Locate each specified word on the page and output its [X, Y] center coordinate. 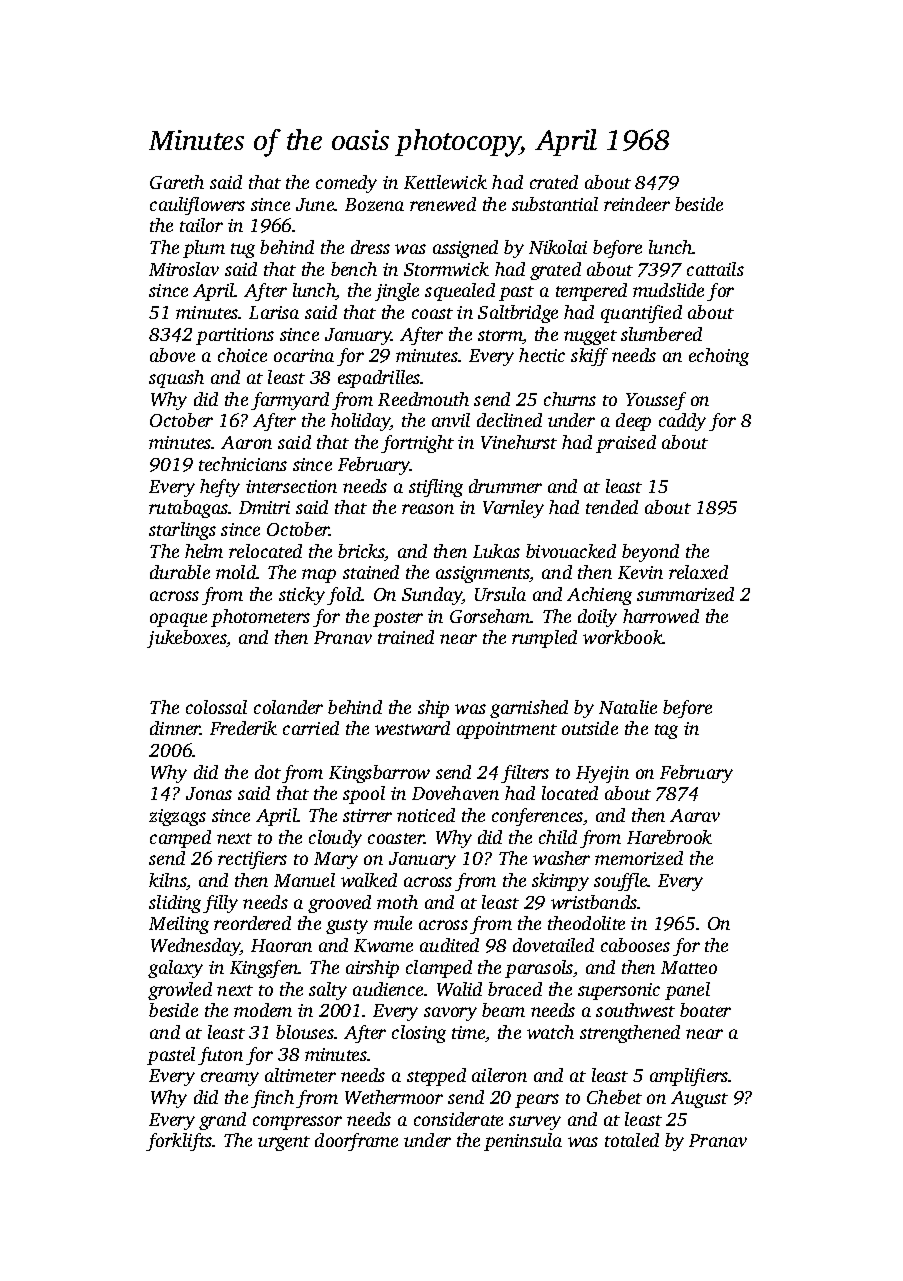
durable [180, 572]
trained [406, 637]
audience [388, 989]
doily [597, 618]
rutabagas [188, 509]
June [315, 204]
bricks [361, 552]
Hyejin [602, 774]
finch [272, 1099]
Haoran [281, 945]
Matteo [689, 967]
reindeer [637, 204]
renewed [443, 204]
